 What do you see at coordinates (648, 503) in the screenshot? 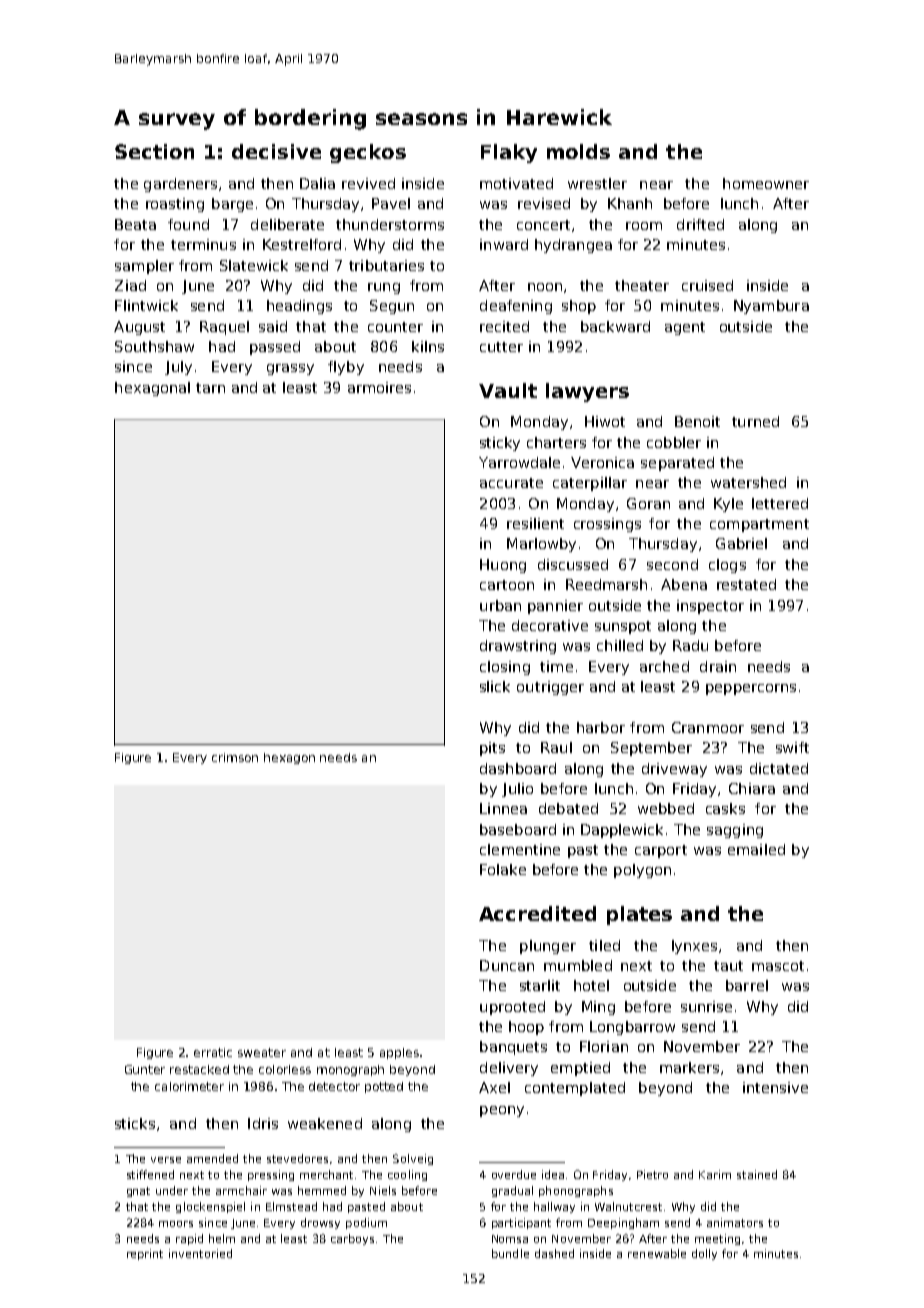
I see `Goran` at bounding box center [648, 503].
